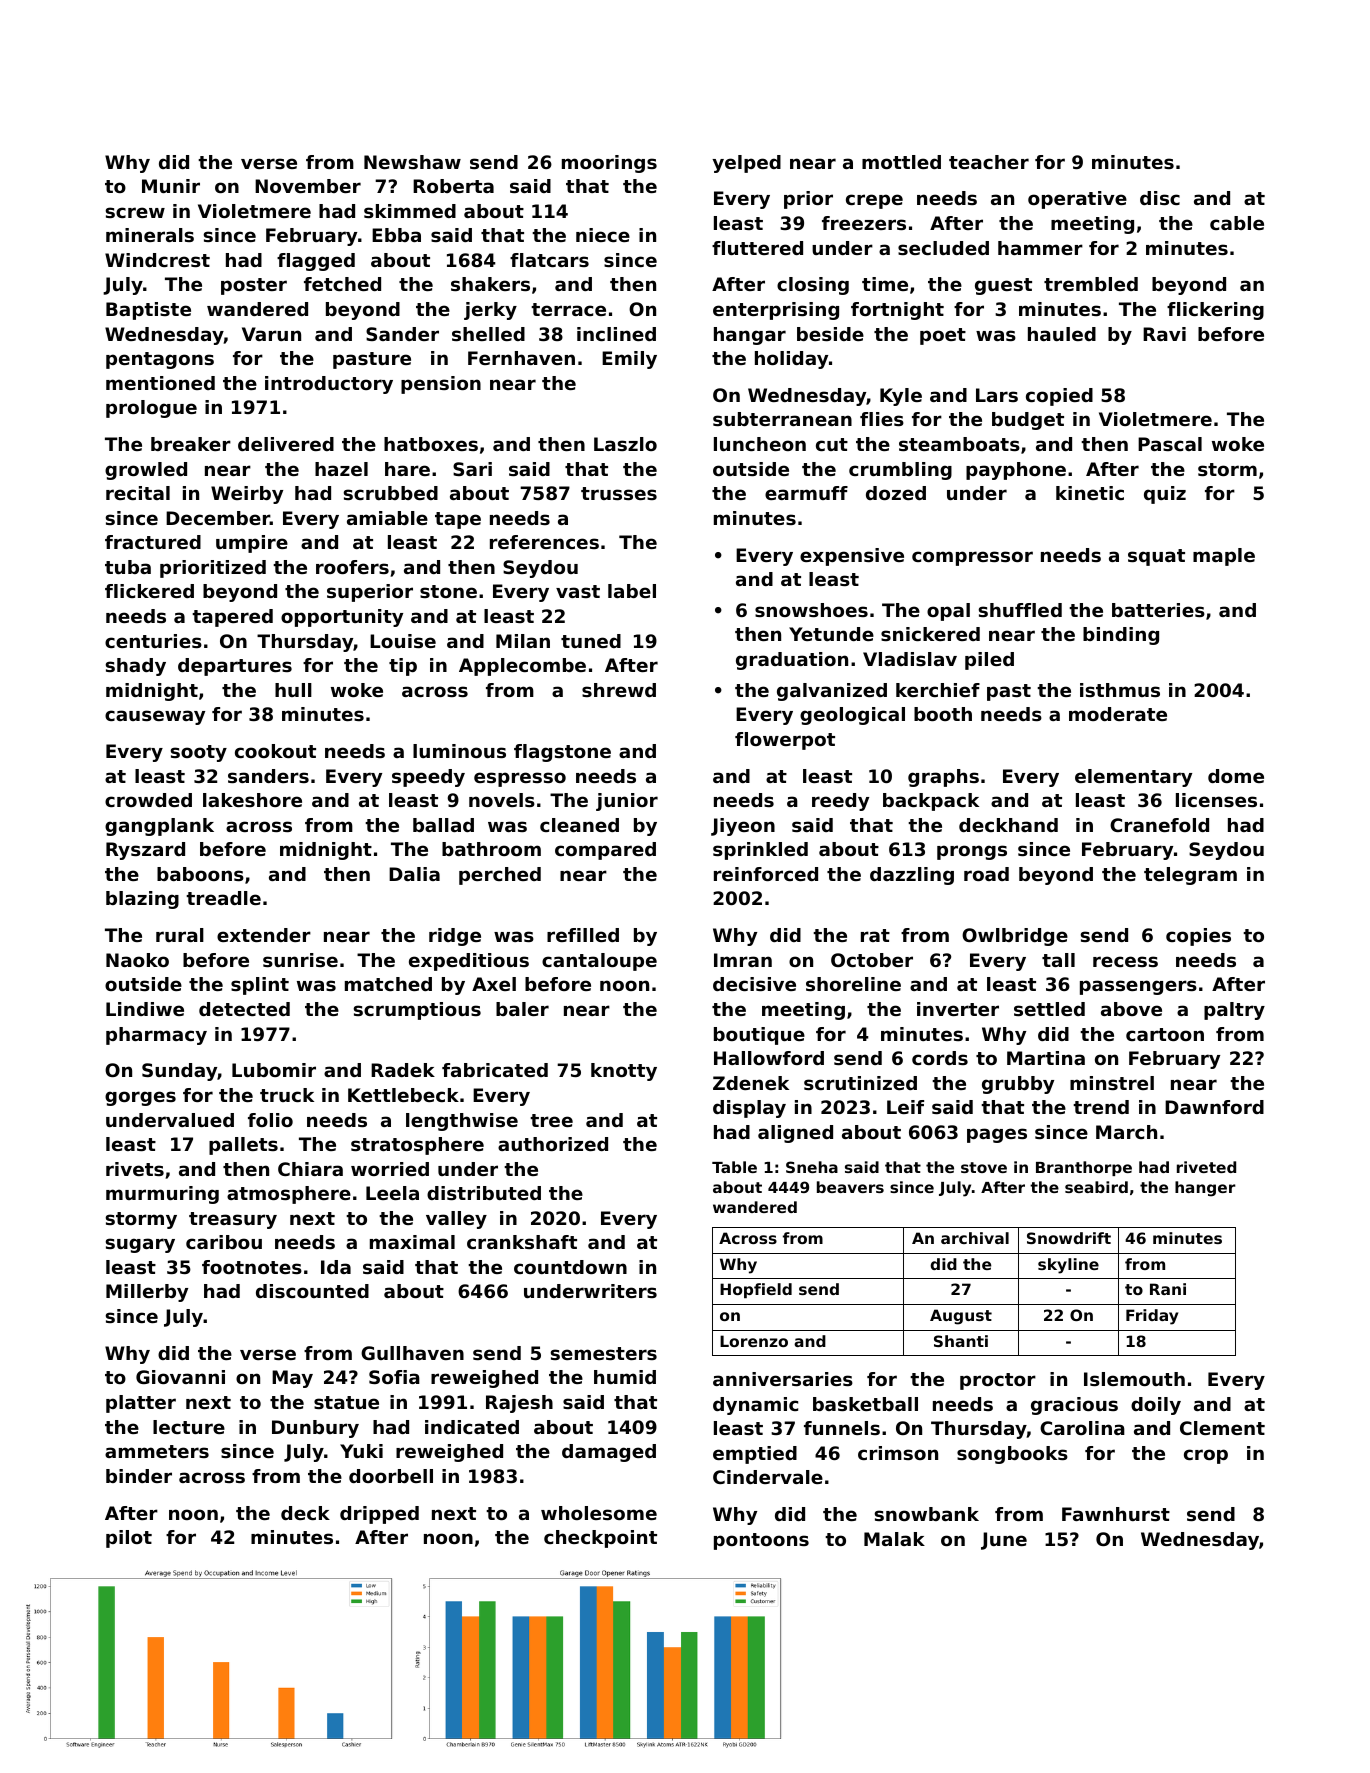  I want to click on rivets, so click(135, 1169).
